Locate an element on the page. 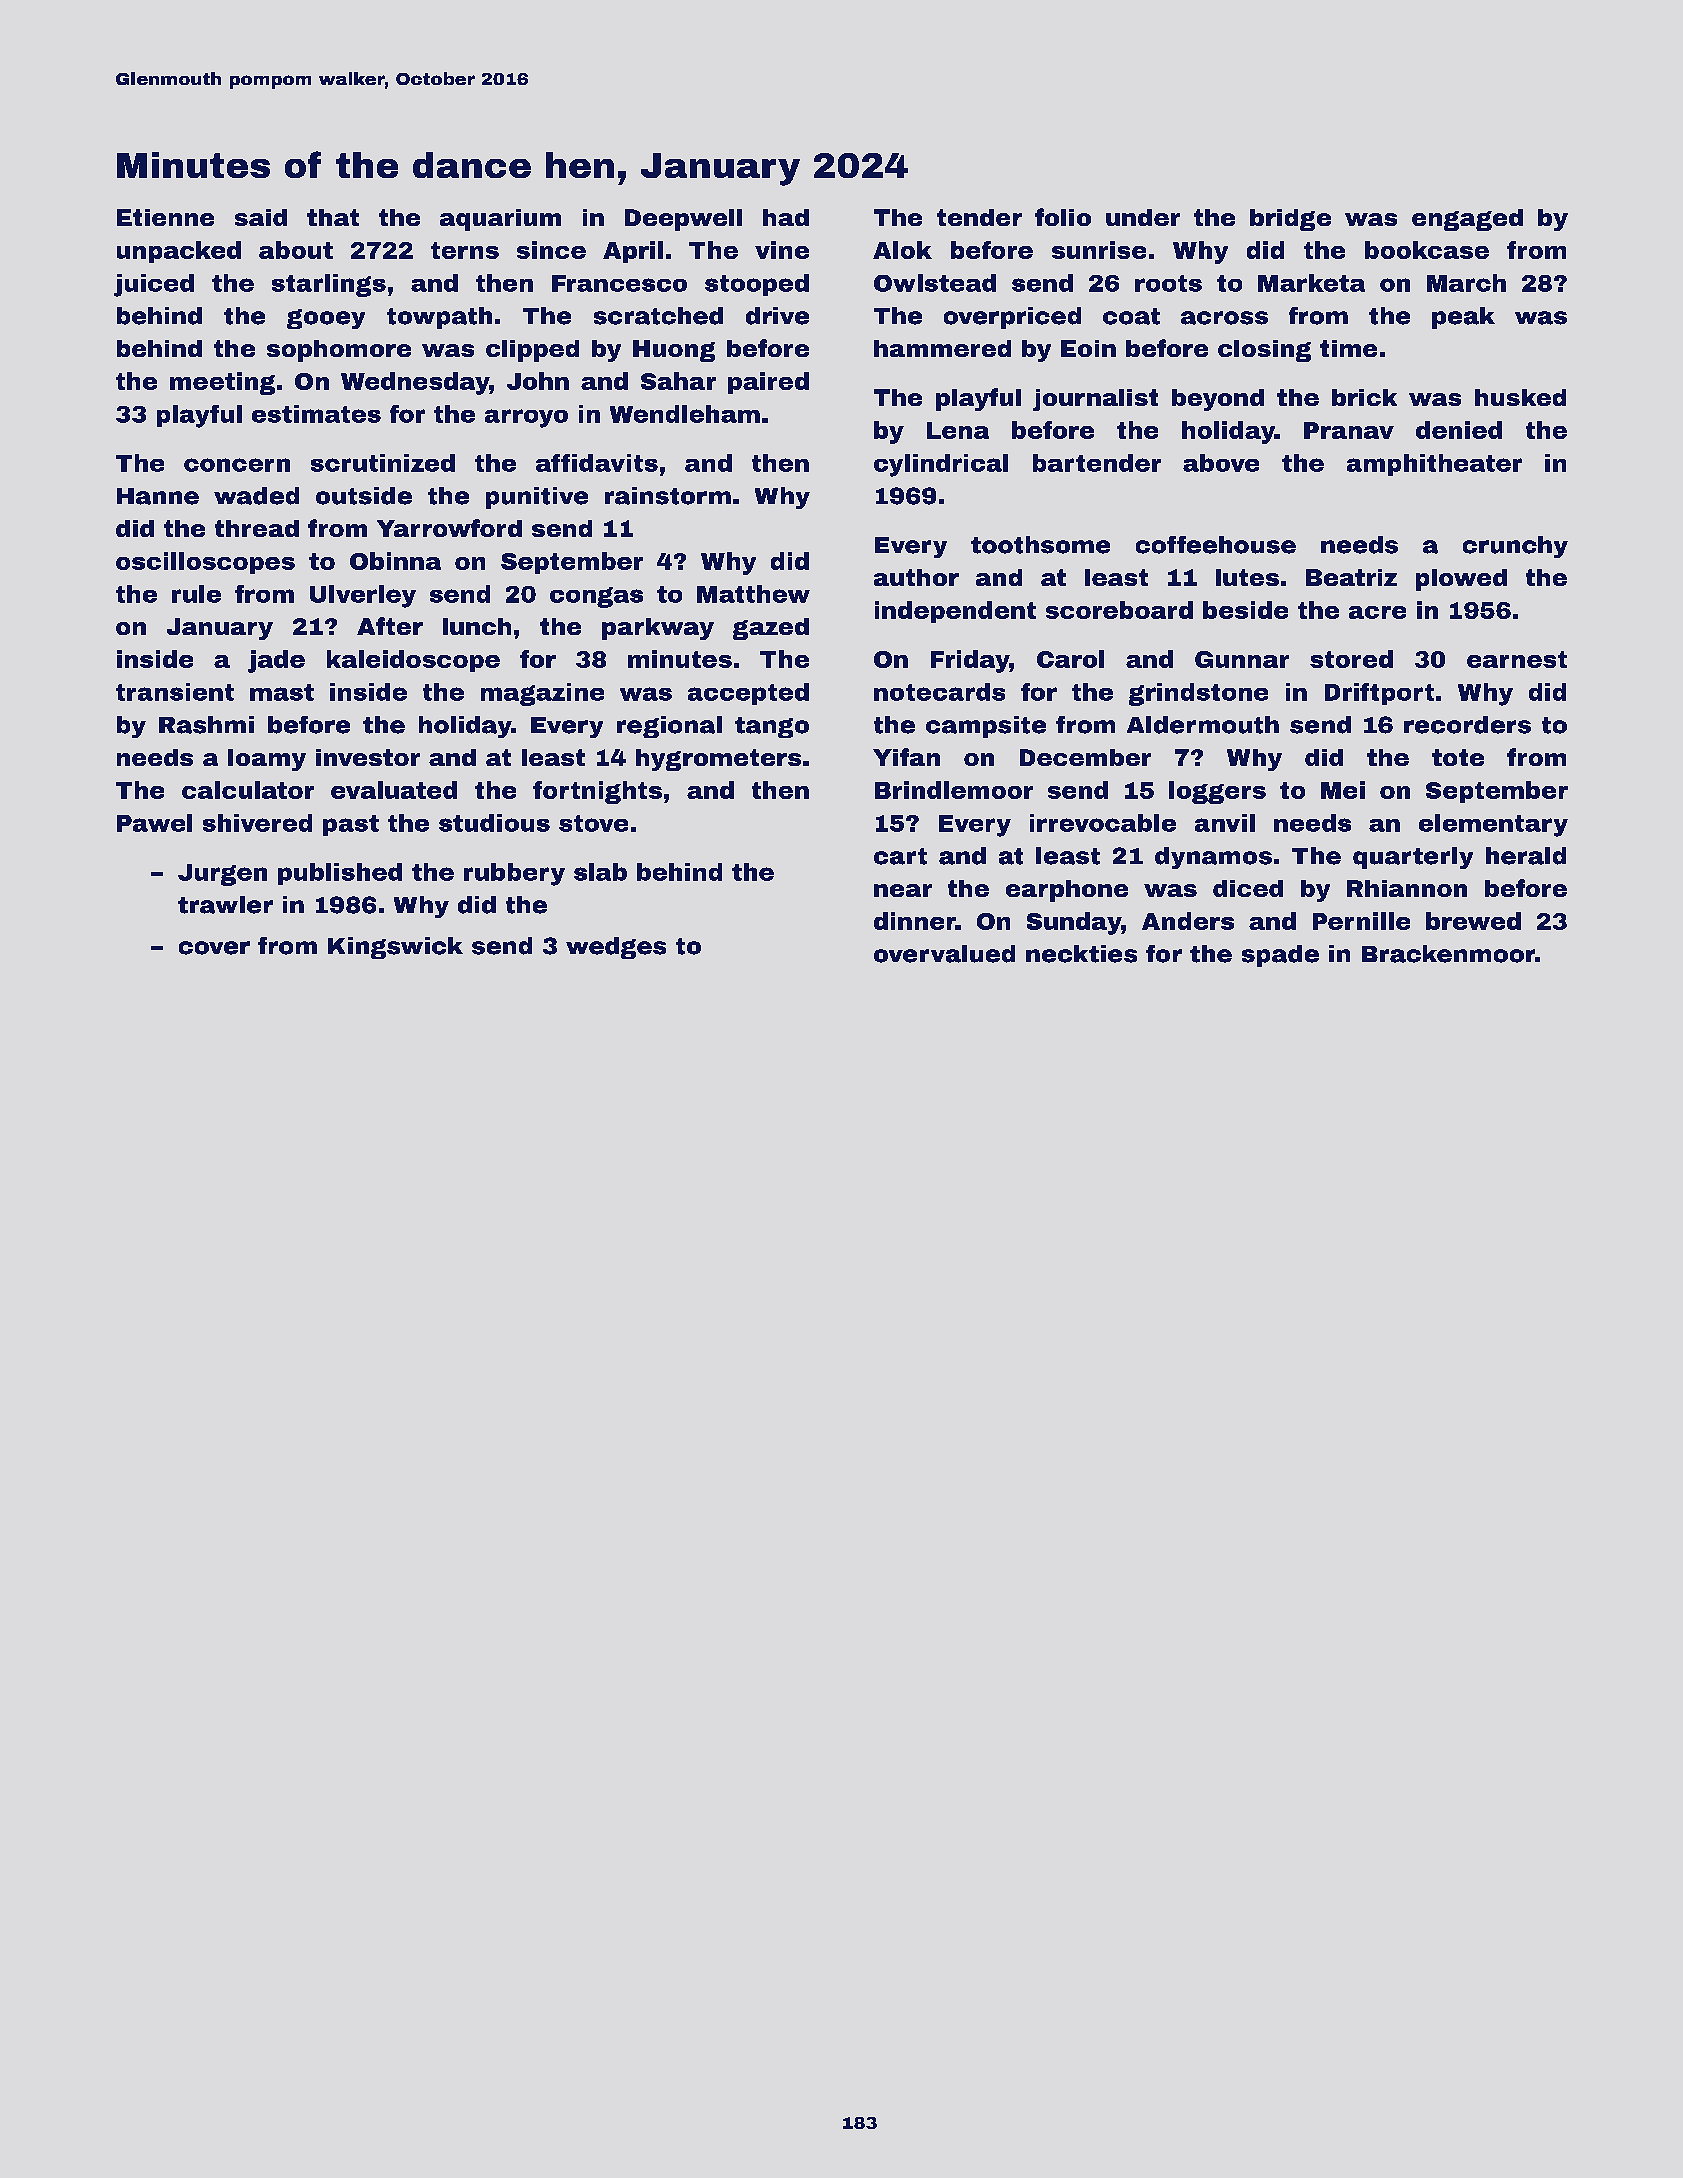 This document has height=2178, width=1683. overvalued is located at coordinates (944, 954).
